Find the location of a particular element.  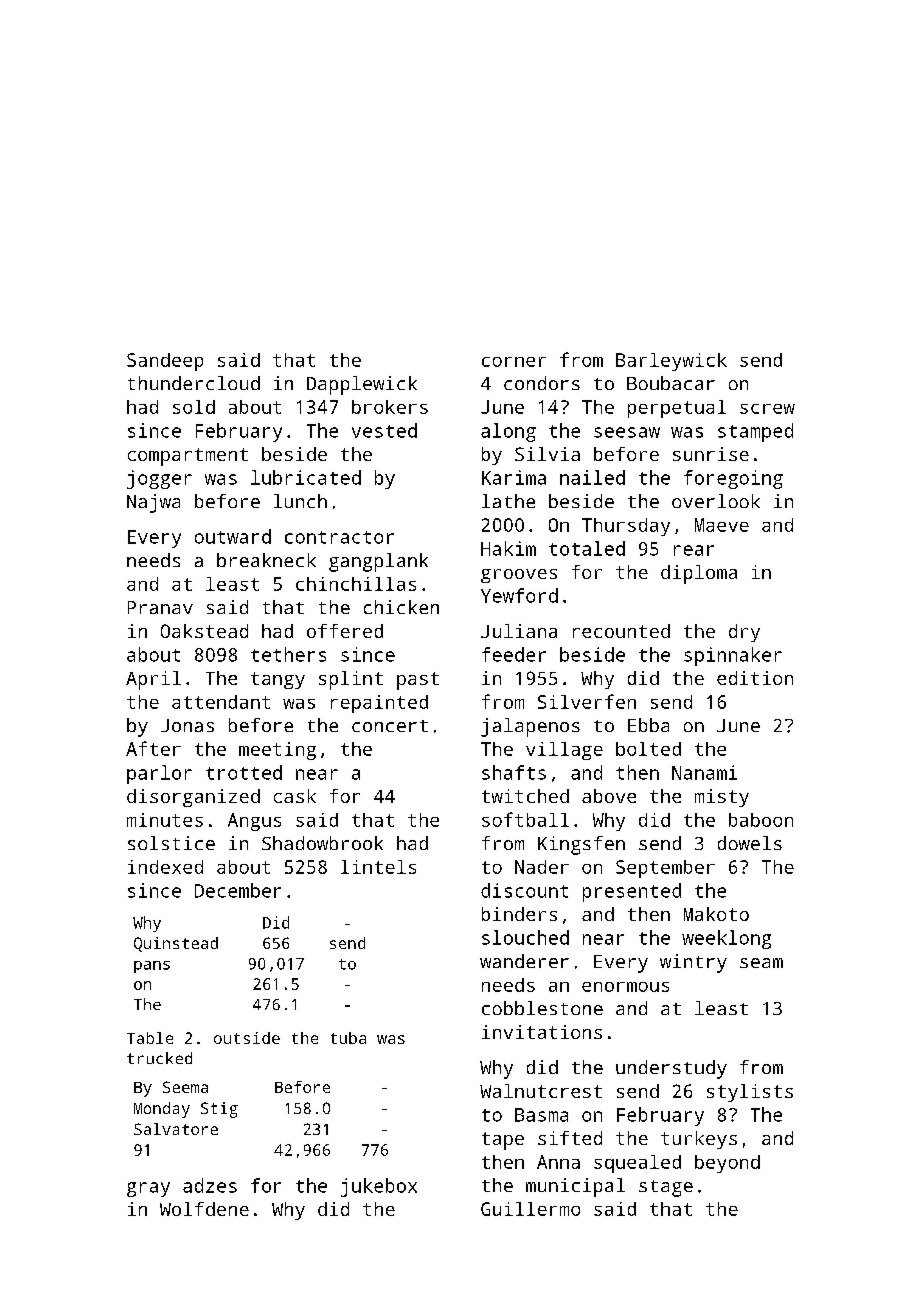

foregoing is located at coordinates (733, 479).
